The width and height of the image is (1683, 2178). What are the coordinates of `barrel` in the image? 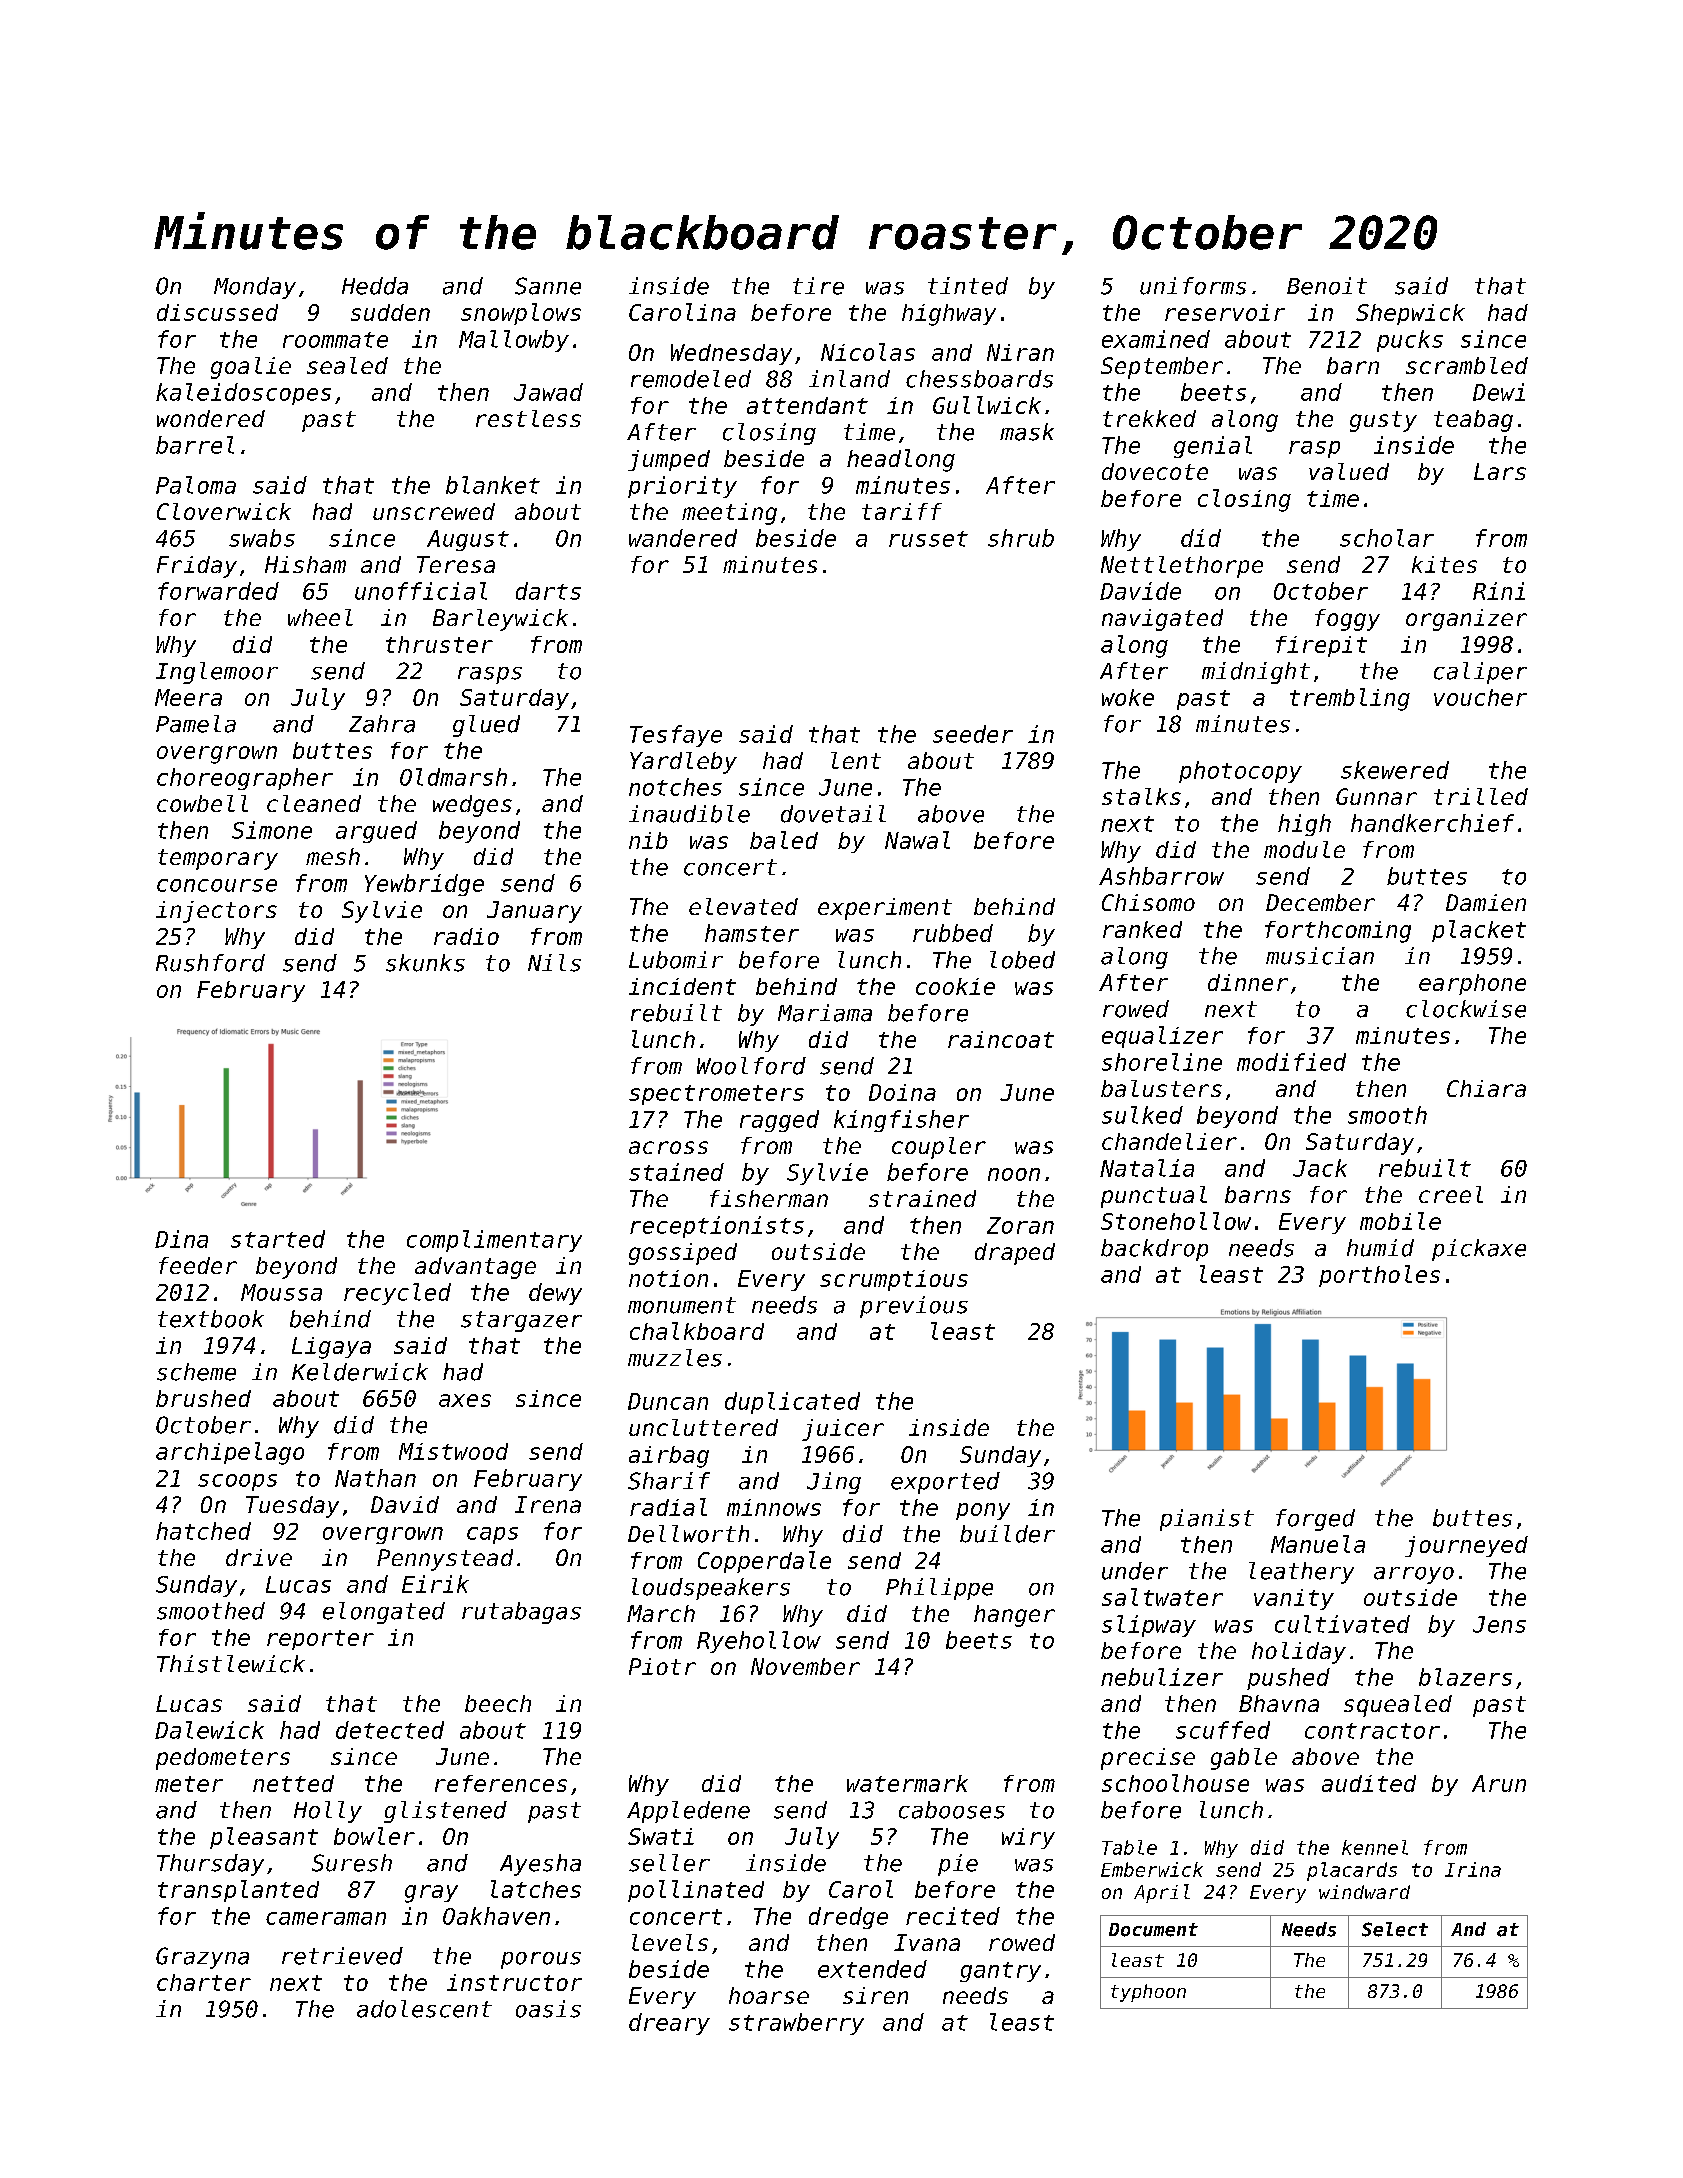 It's located at (195, 445).
